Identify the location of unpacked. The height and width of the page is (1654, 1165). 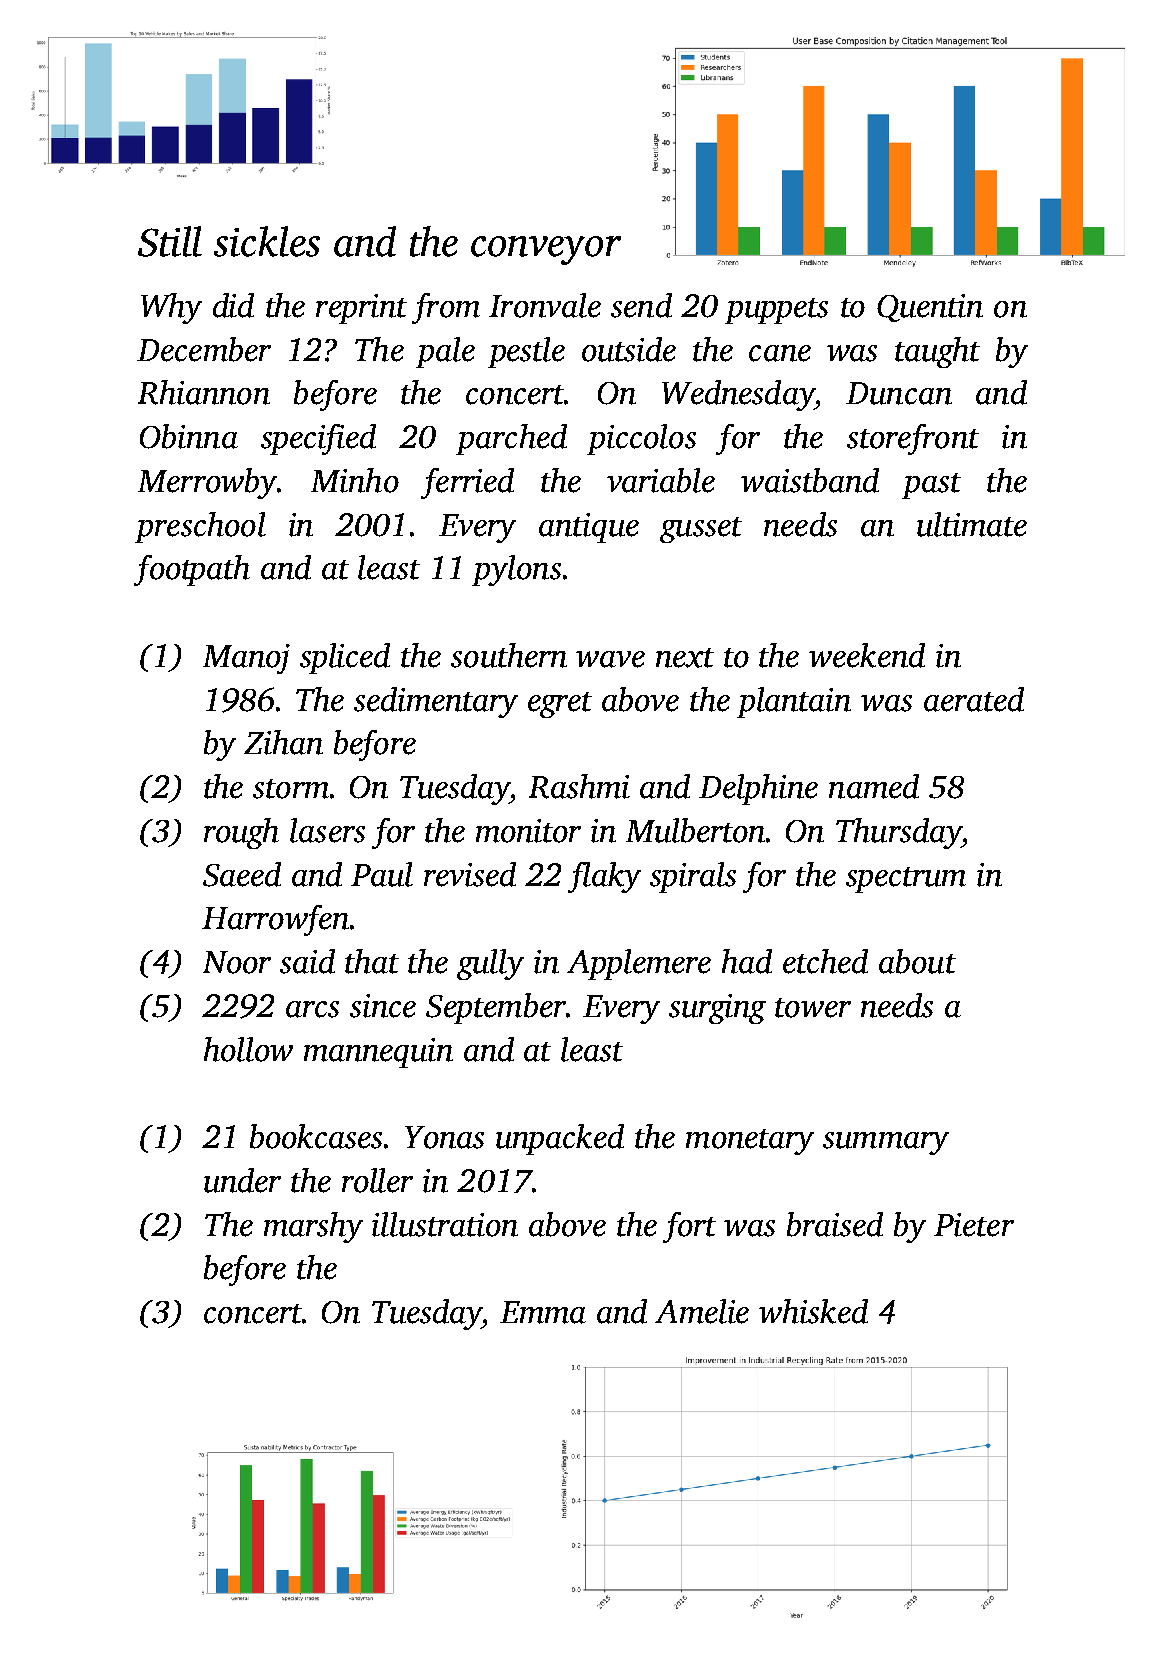
(560, 1139).
